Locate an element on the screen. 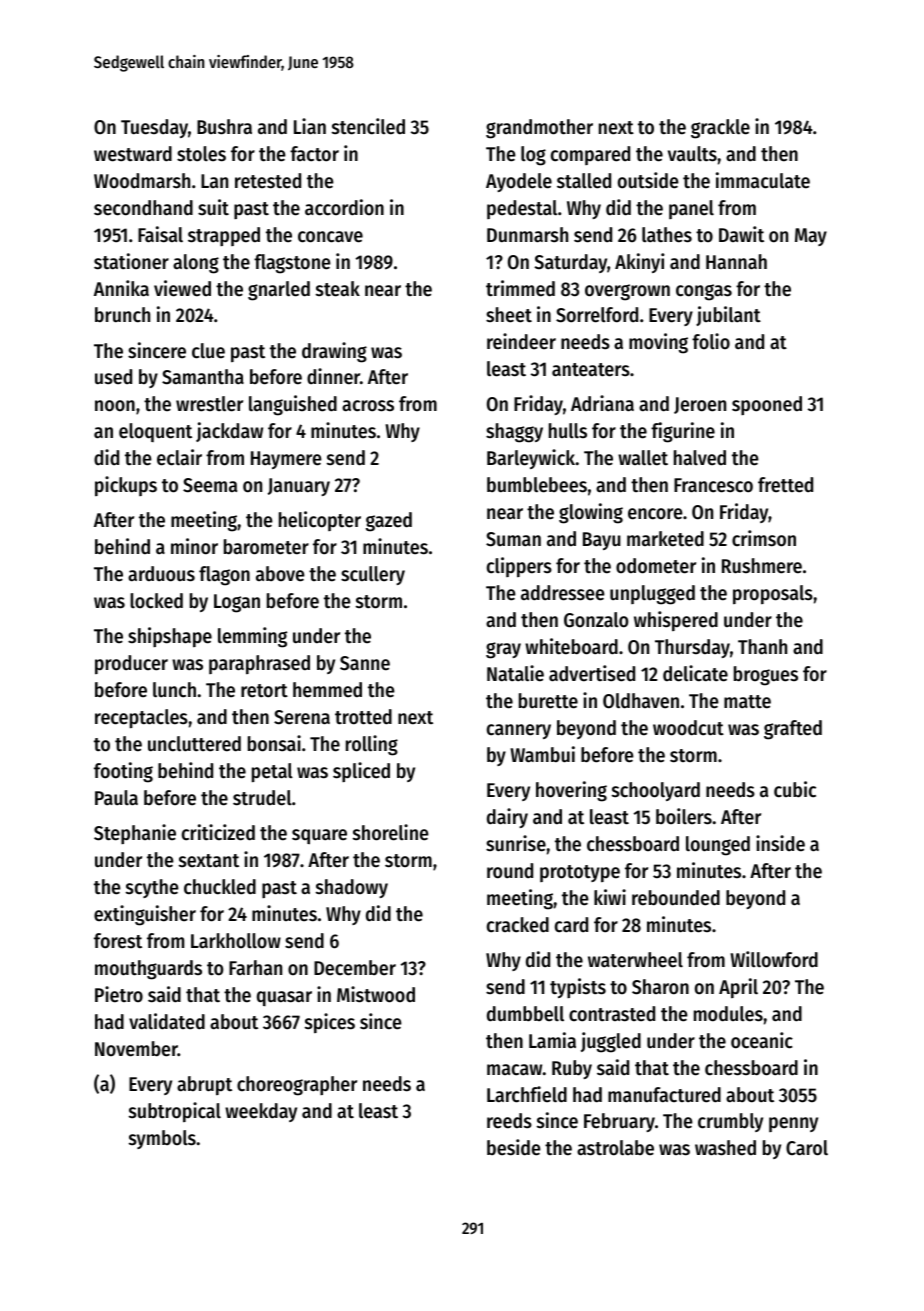  reindeer is located at coordinates (521, 341).
